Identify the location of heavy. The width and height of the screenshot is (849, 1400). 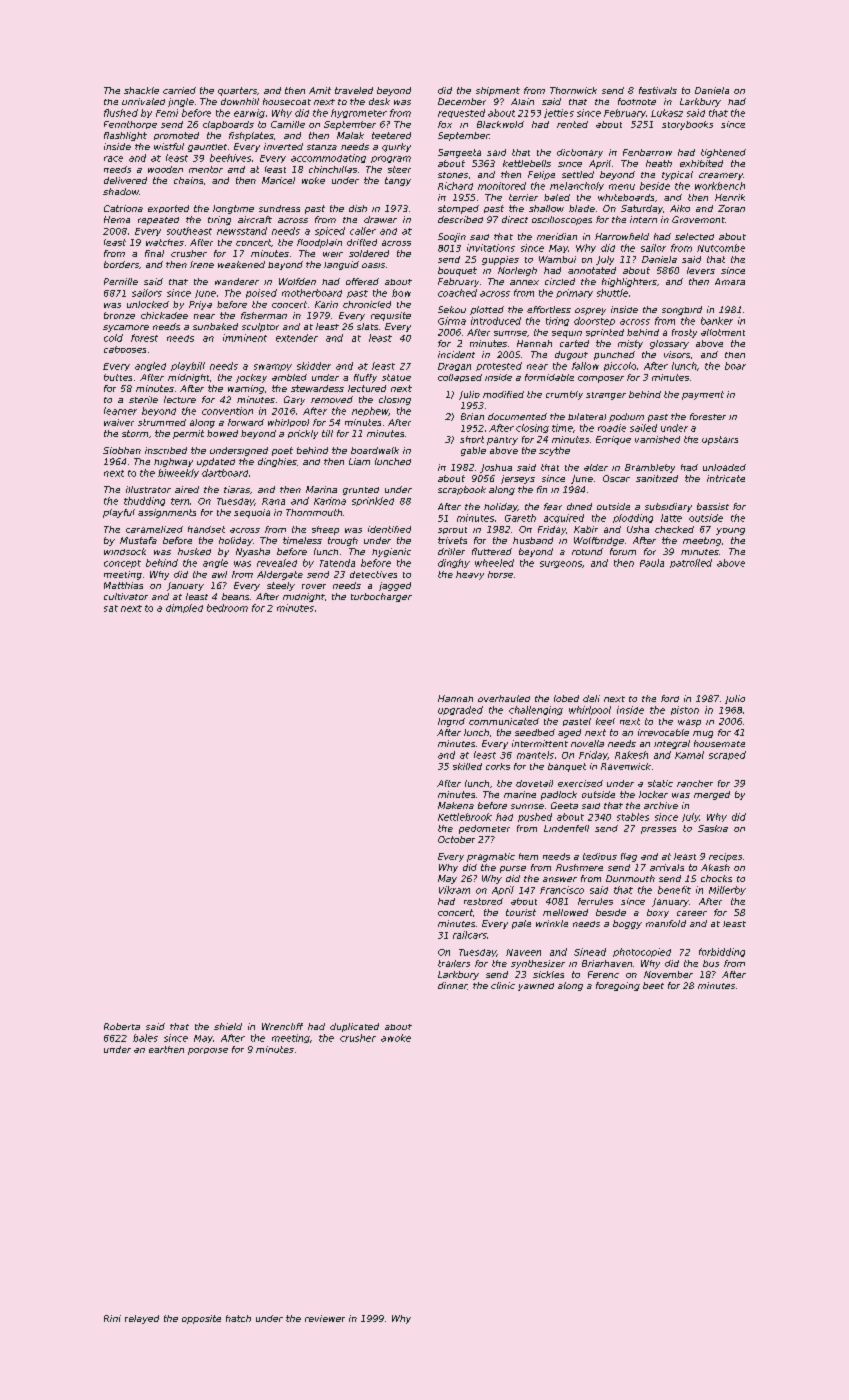
(470, 575).
